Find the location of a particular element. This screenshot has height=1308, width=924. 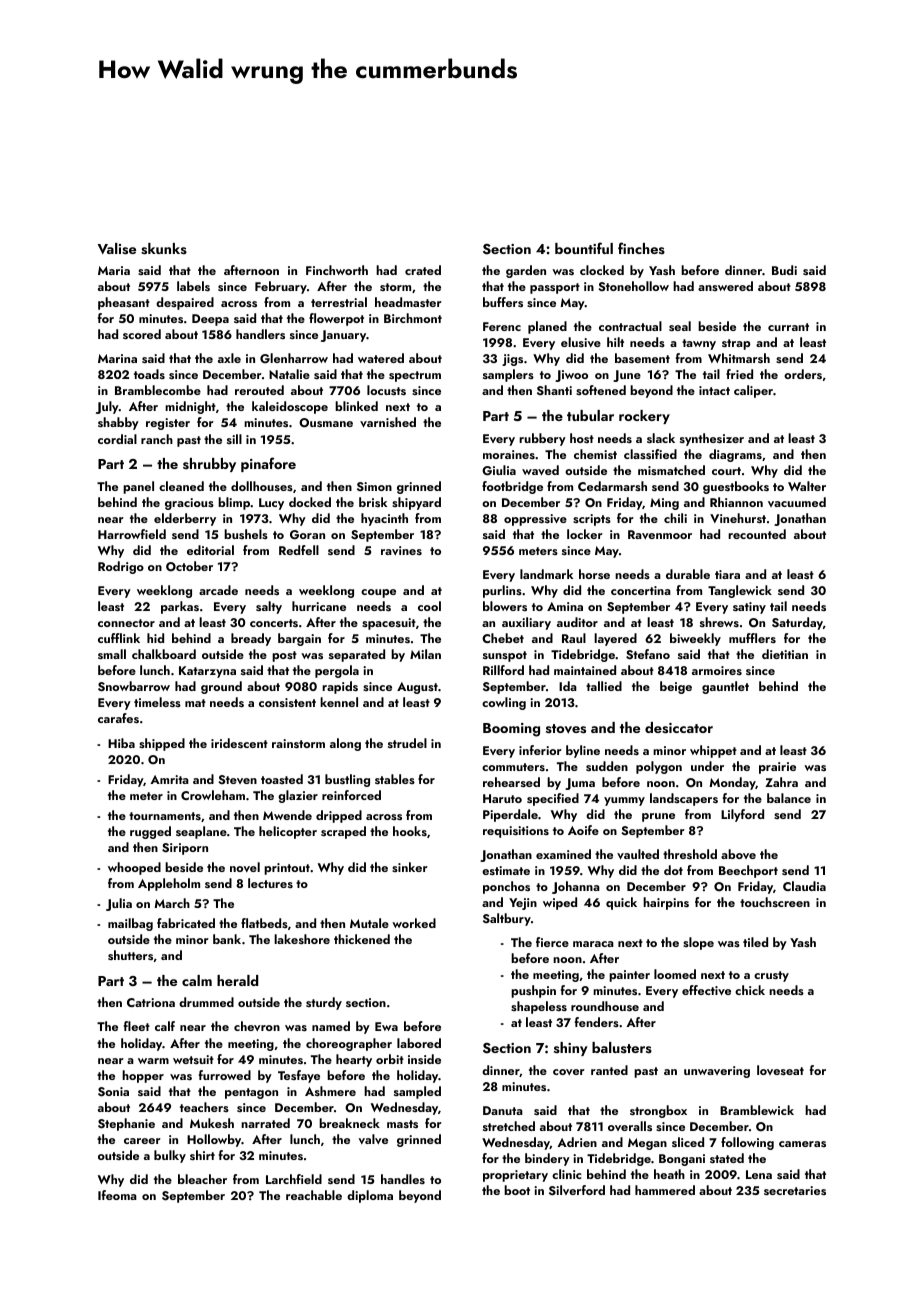

Finchworth is located at coordinates (337, 270).
